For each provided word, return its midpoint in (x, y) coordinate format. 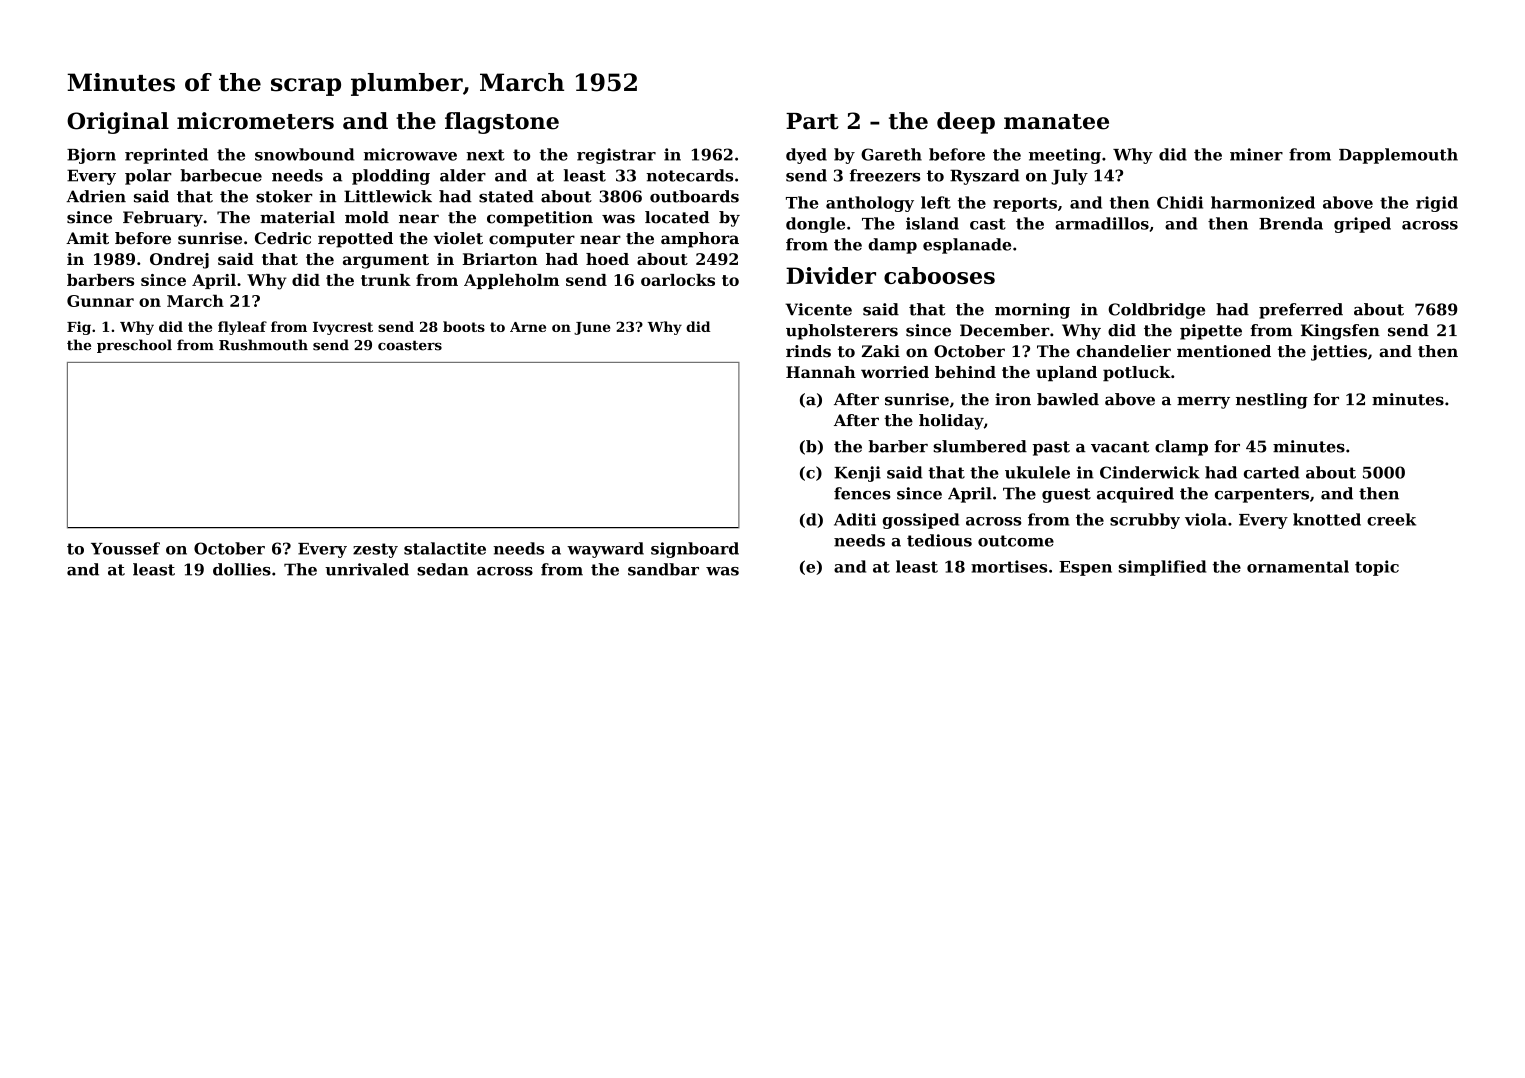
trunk (386, 280)
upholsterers (842, 332)
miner (1256, 154)
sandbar (663, 569)
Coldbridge (1156, 311)
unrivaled (367, 569)
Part (812, 121)
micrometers (255, 121)
